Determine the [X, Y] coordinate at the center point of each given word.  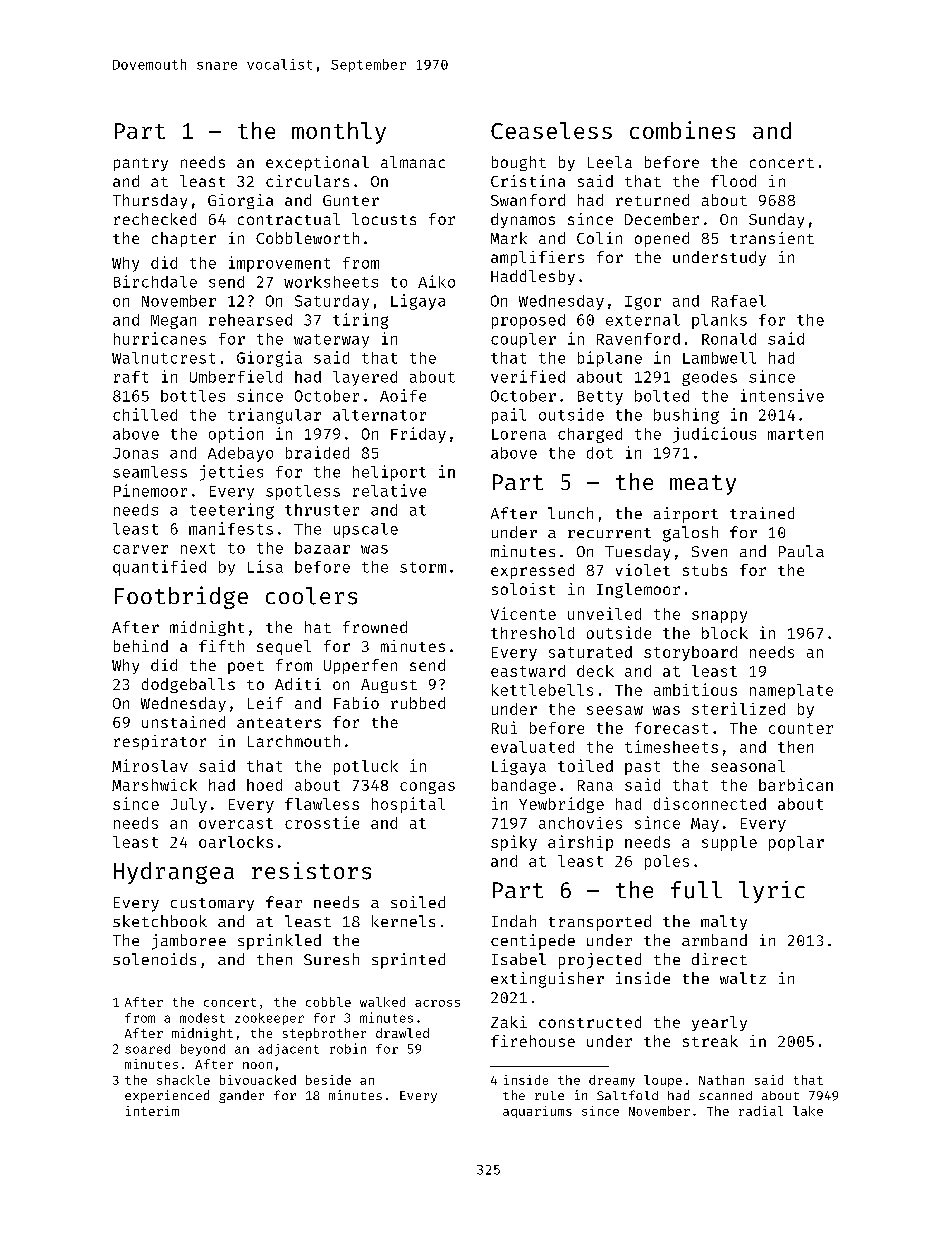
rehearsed [250, 320]
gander [241, 1096]
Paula [801, 551]
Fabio [356, 703]
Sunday [776, 220]
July [189, 805]
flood [733, 181]
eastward [528, 671]
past [642, 768]
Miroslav [150, 765]
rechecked [155, 219]
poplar [796, 843]
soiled [418, 902]
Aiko [436, 281]
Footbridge [181, 597]
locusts [384, 219]
